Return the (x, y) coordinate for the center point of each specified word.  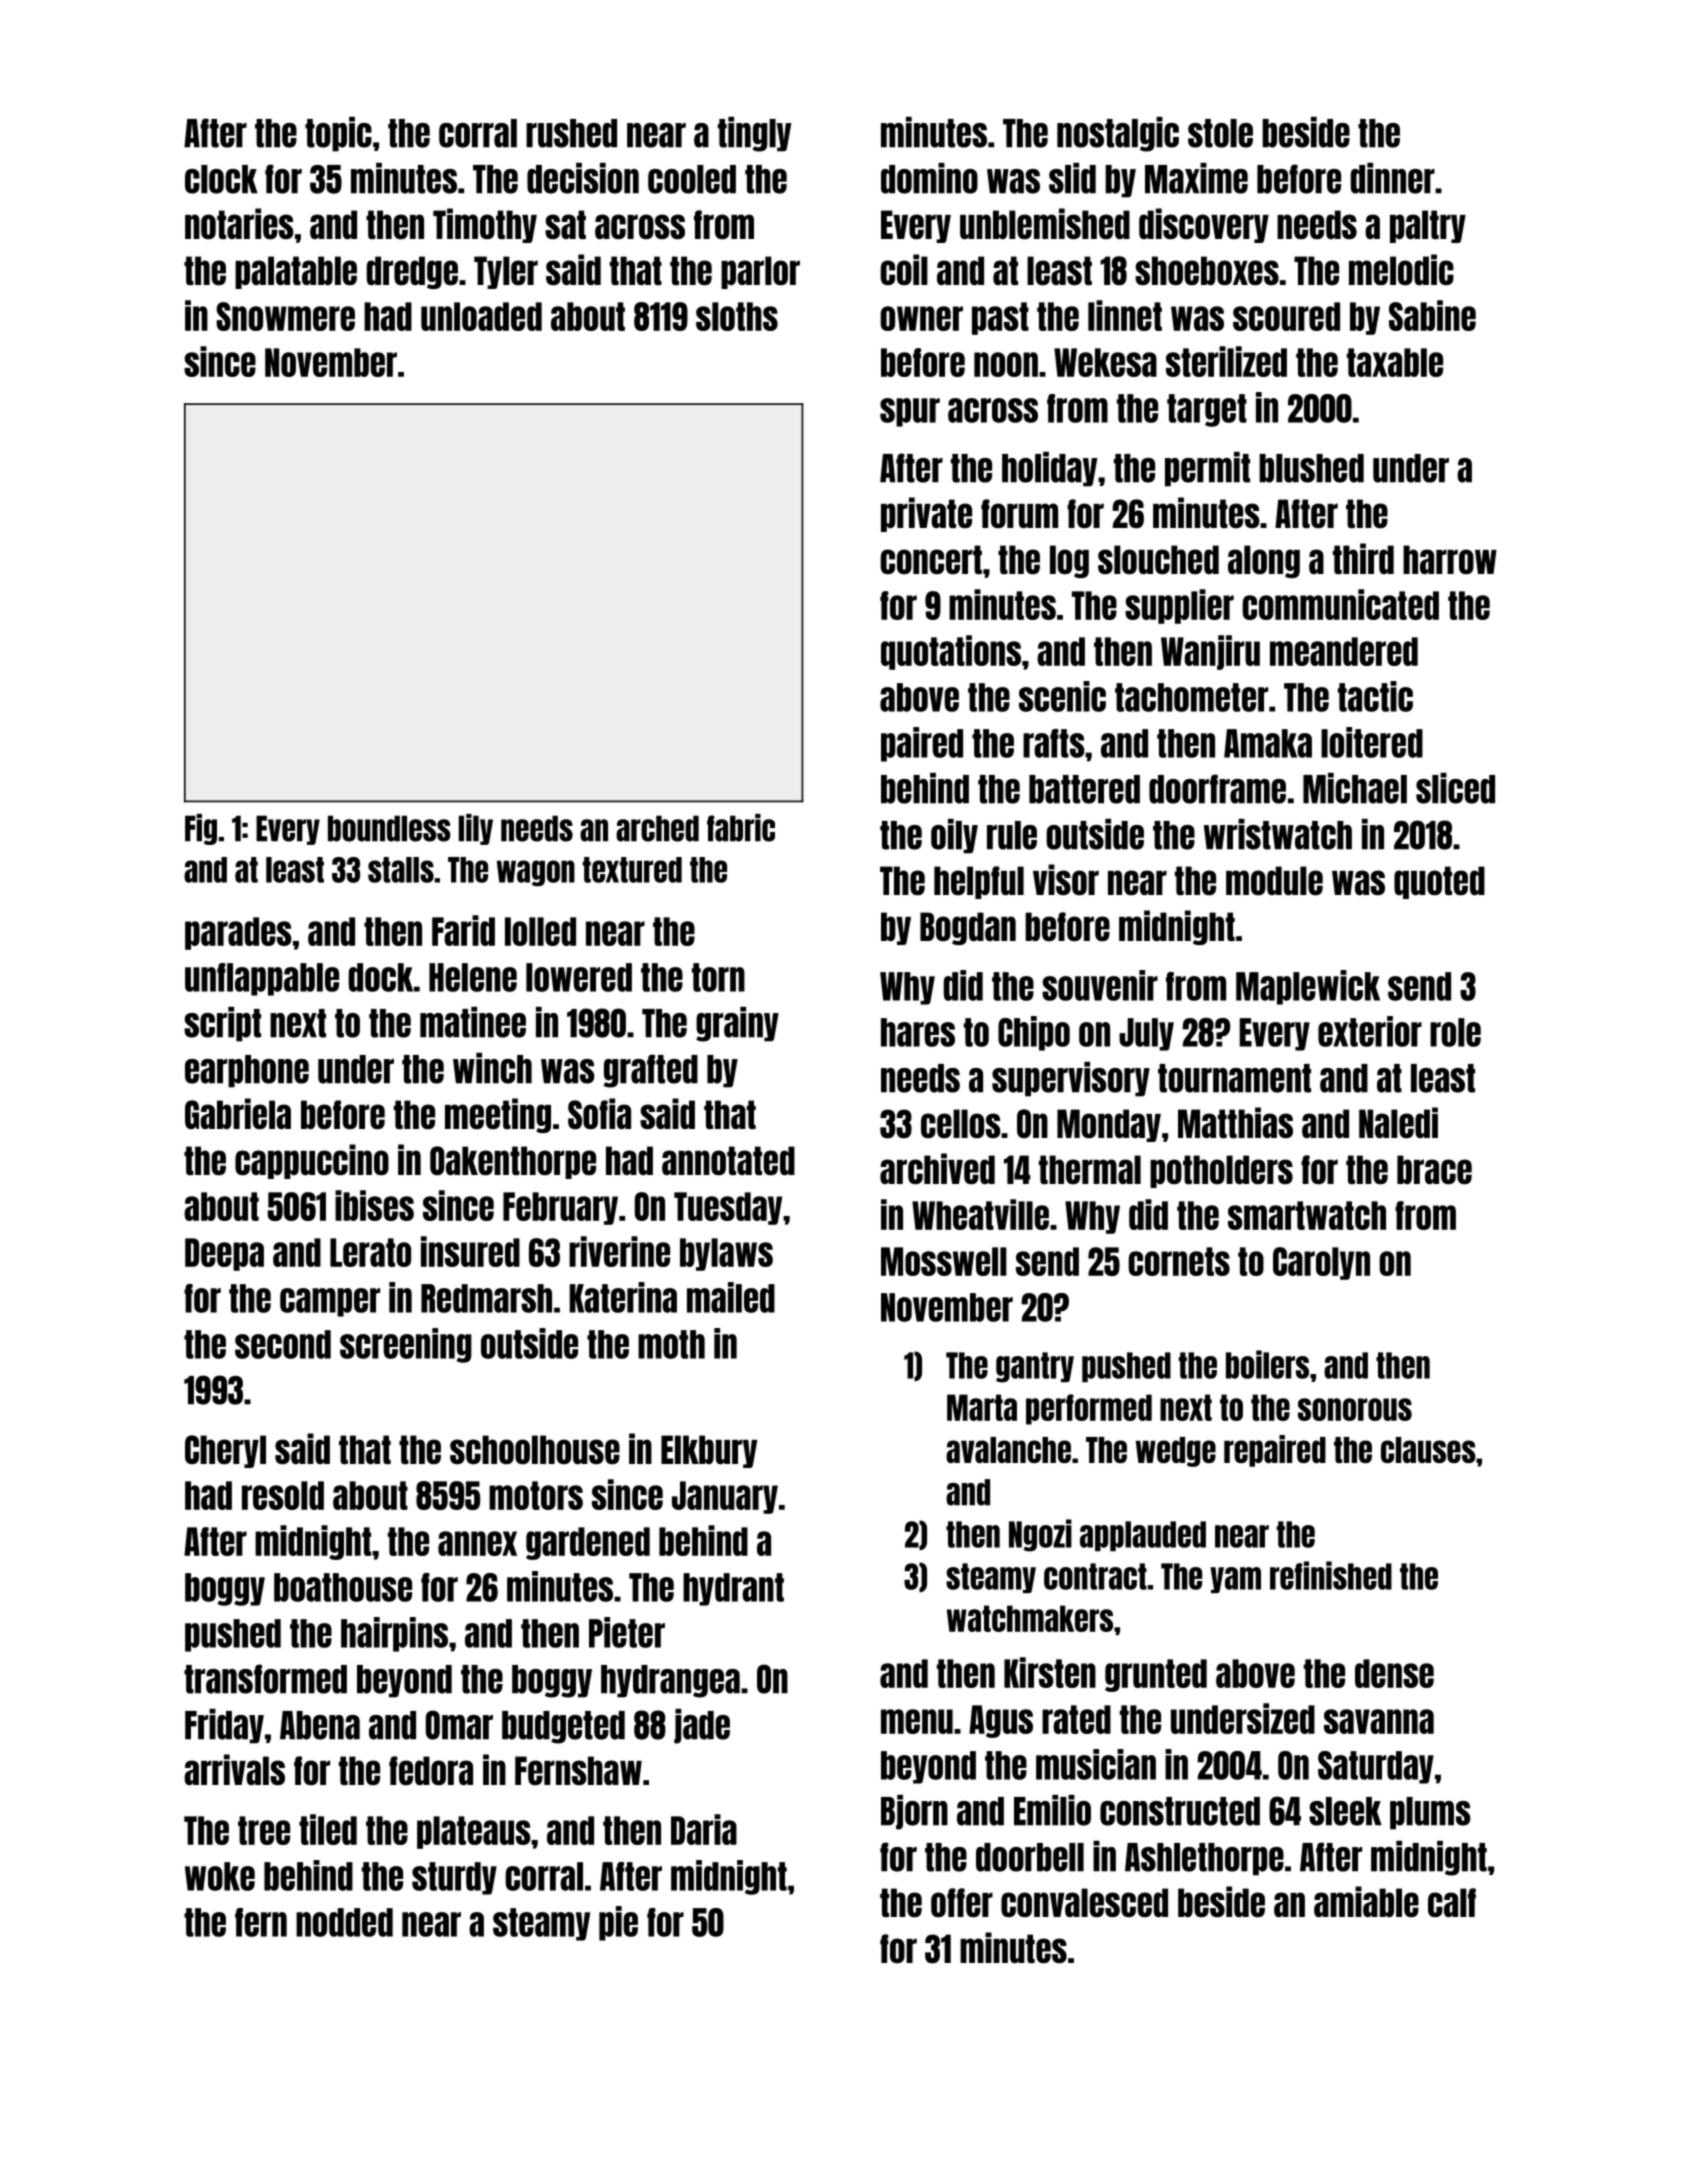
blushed (1311, 468)
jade (702, 1726)
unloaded (481, 316)
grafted (650, 1071)
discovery (1204, 225)
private (926, 514)
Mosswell (944, 1261)
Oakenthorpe (513, 1162)
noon (1006, 364)
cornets (1179, 1261)
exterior (1370, 1031)
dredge (412, 272)
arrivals (234, 1769)
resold (283, 1495)
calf (1452, 1902)
